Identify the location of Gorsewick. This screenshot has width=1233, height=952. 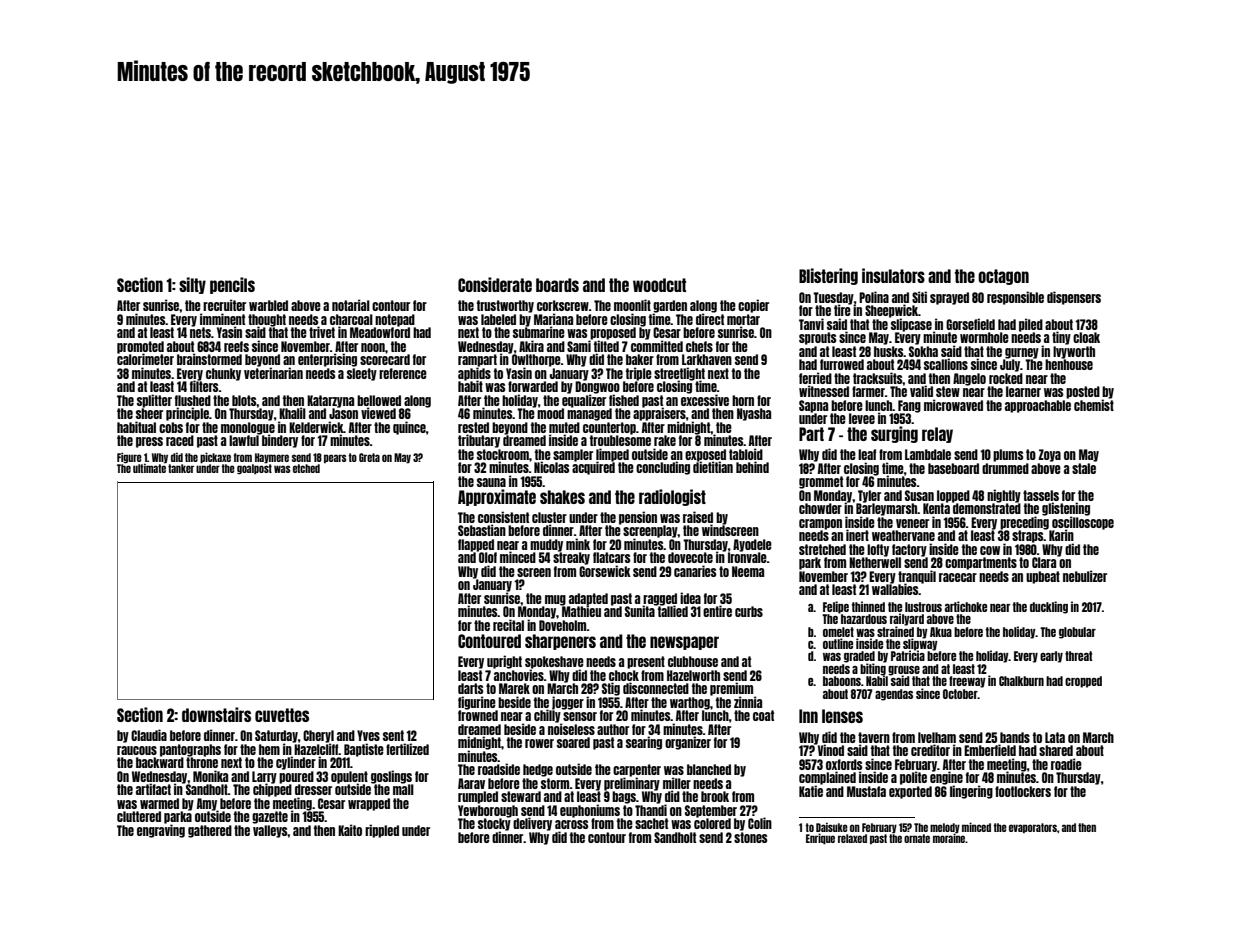
(605, 571).
